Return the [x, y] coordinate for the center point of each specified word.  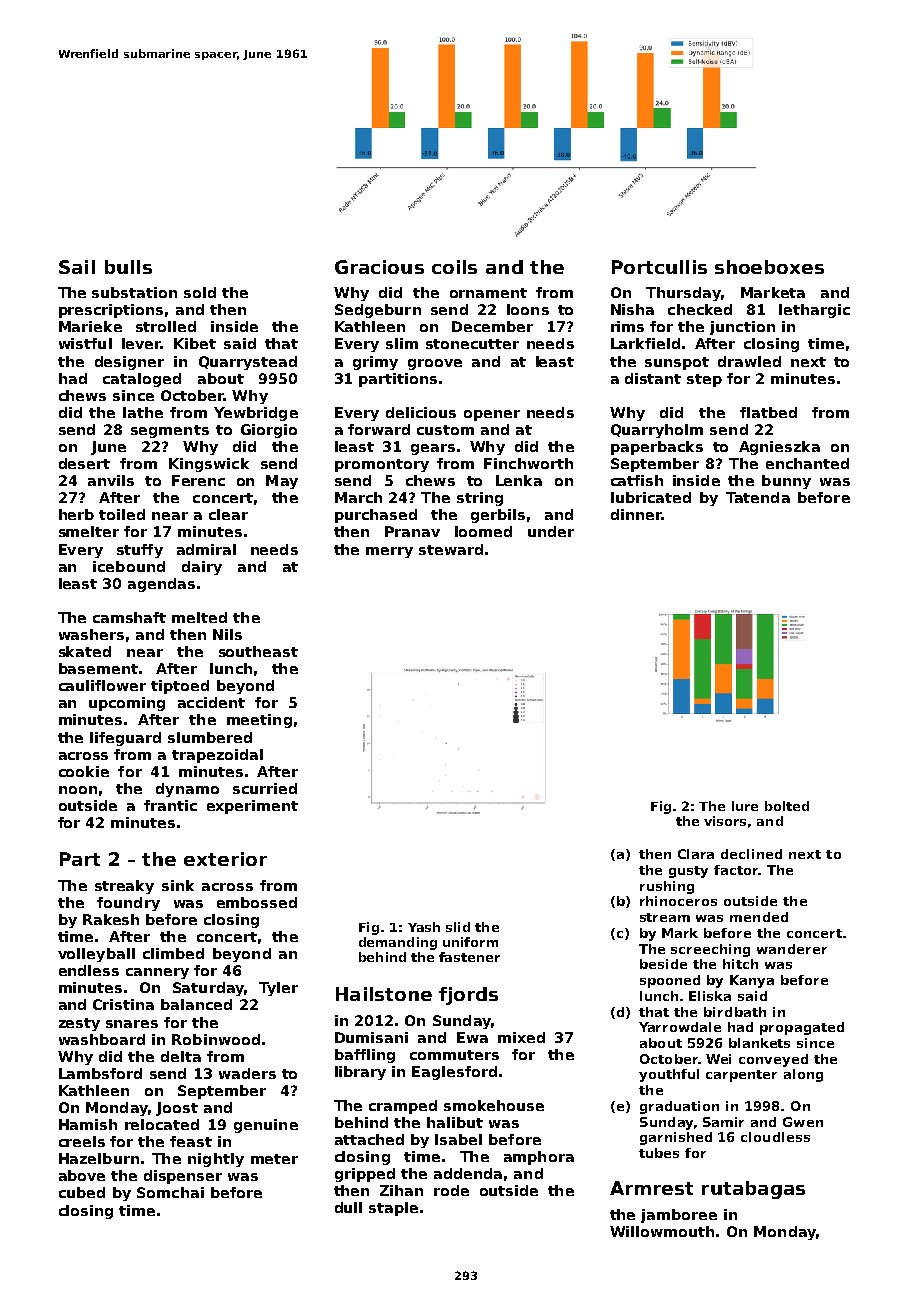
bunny [786, 482]
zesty [79, 1024]
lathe [143, 412]
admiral [206, 549]
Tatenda [758, 497]
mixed [521, 1037]
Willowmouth [662, 1231]
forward [379, 429]
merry [389, 552]
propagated [802, 1028]
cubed [82, 1192]
